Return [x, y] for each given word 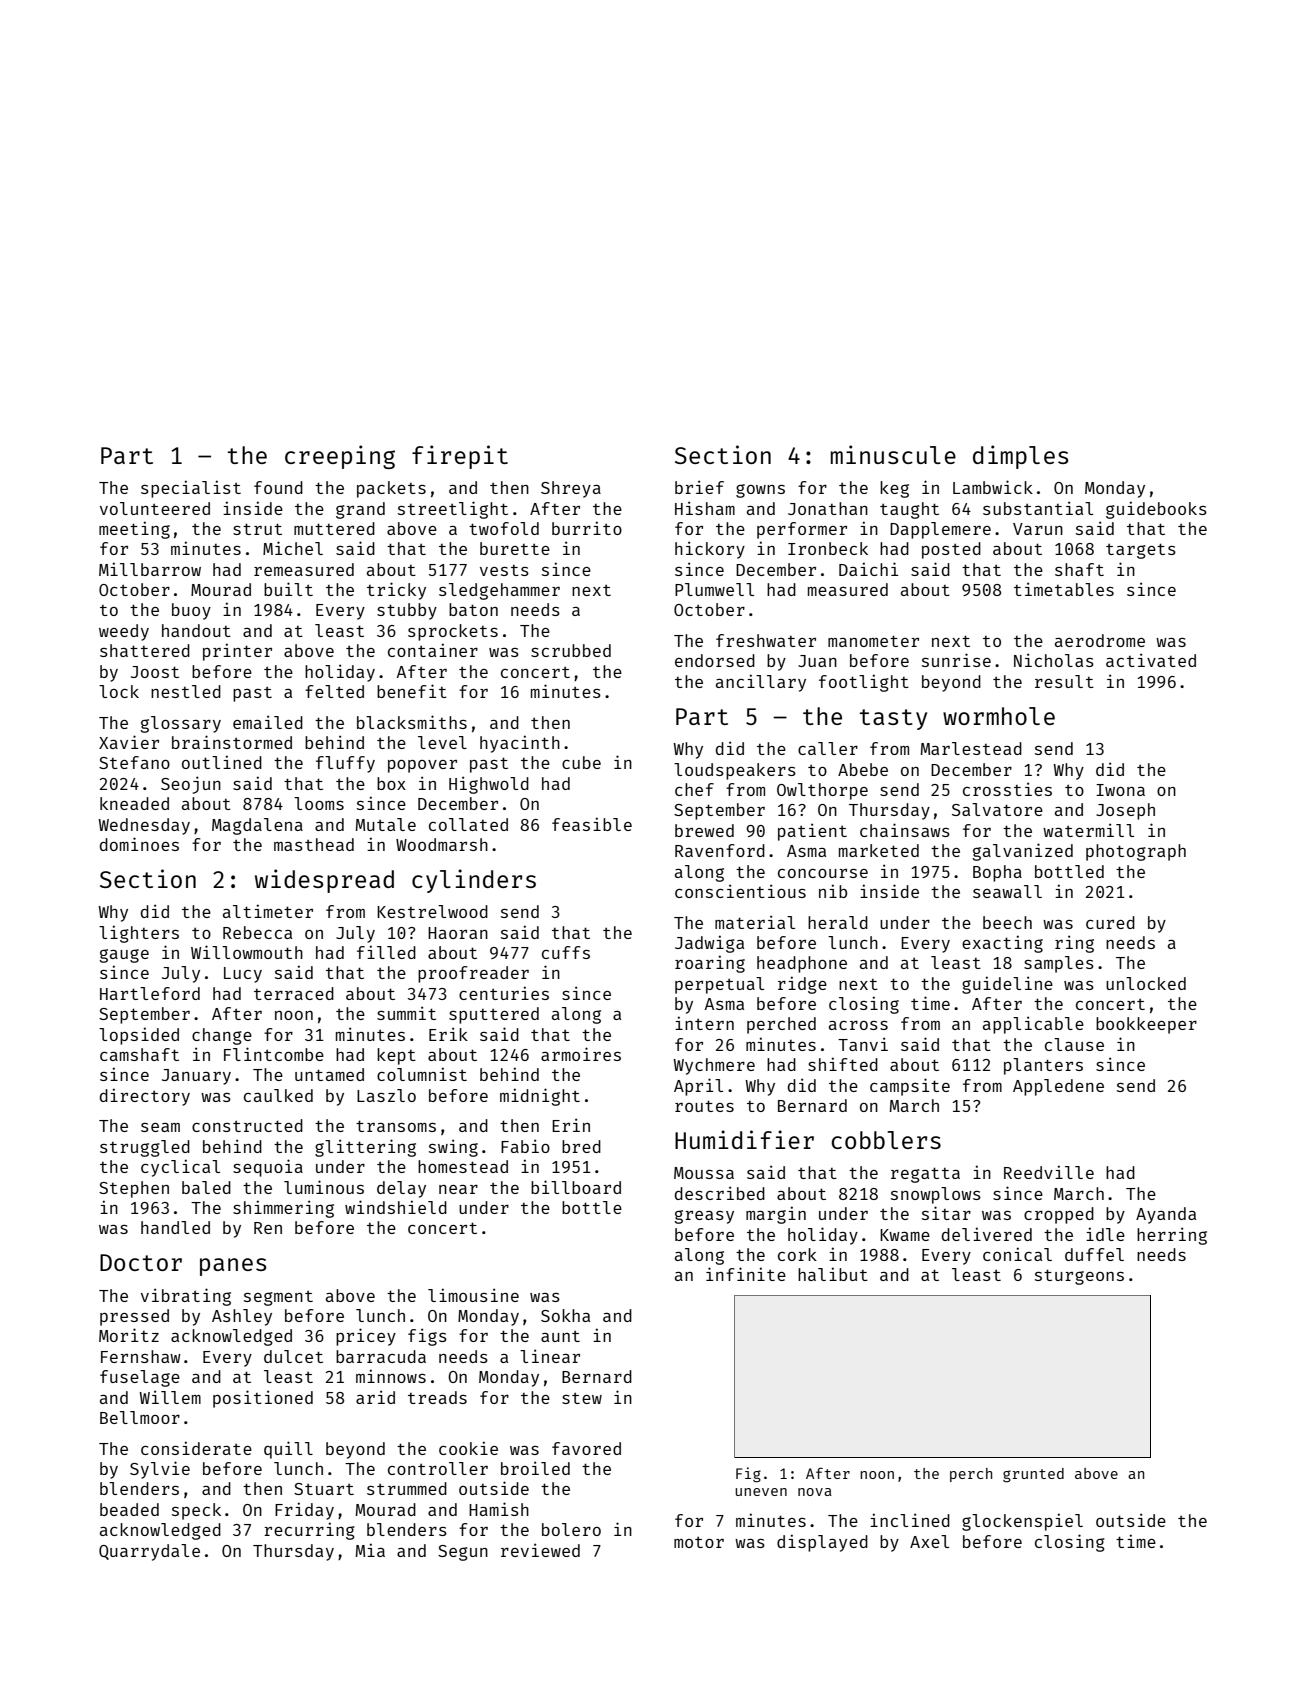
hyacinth [520, 744]
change [222, 1036]
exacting [1002, 944]
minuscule [893, 454]
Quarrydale [149, 1552]
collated [468, 824]
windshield [396, 1207]
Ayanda [1166, 1215]
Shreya [571, 489]
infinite [746, 1274]
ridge [802, 985]
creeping [340, 457]
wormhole [999, 716]
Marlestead [971, 748]
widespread [324, 881]
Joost [155, 672]
